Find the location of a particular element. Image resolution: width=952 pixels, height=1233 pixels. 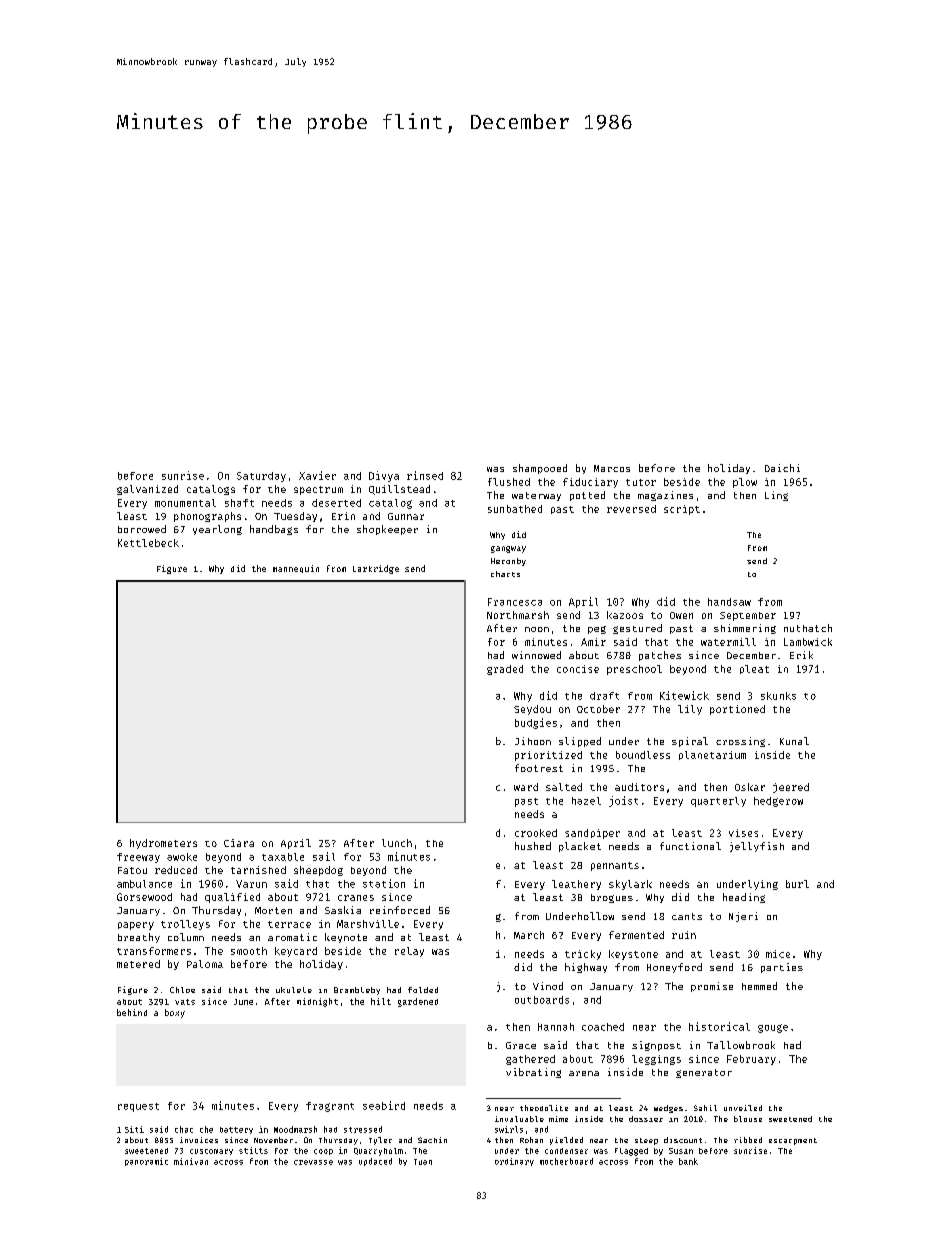

Ling is located at coordinates (776, 496).
